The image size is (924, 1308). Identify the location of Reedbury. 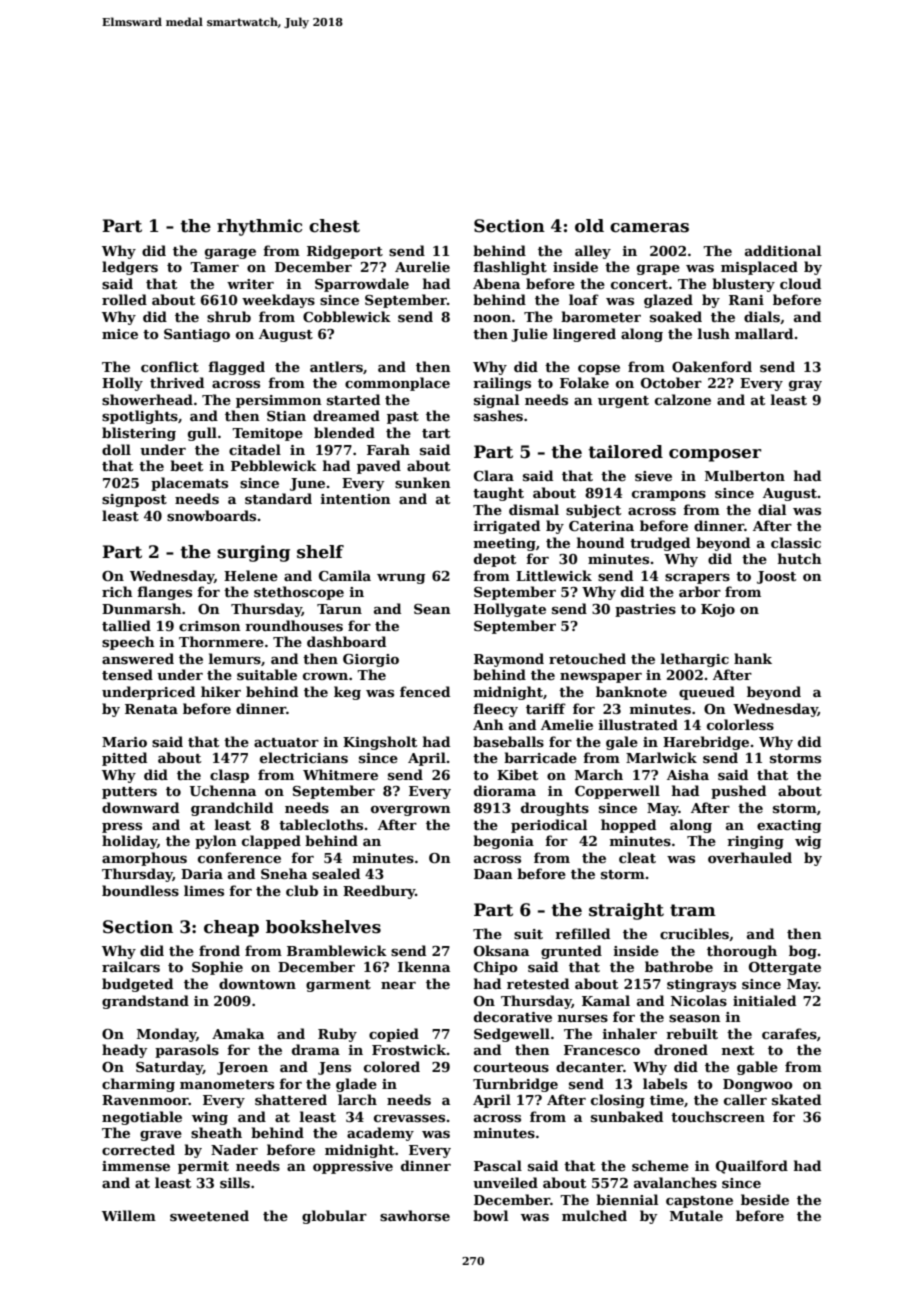
(379, 892).
